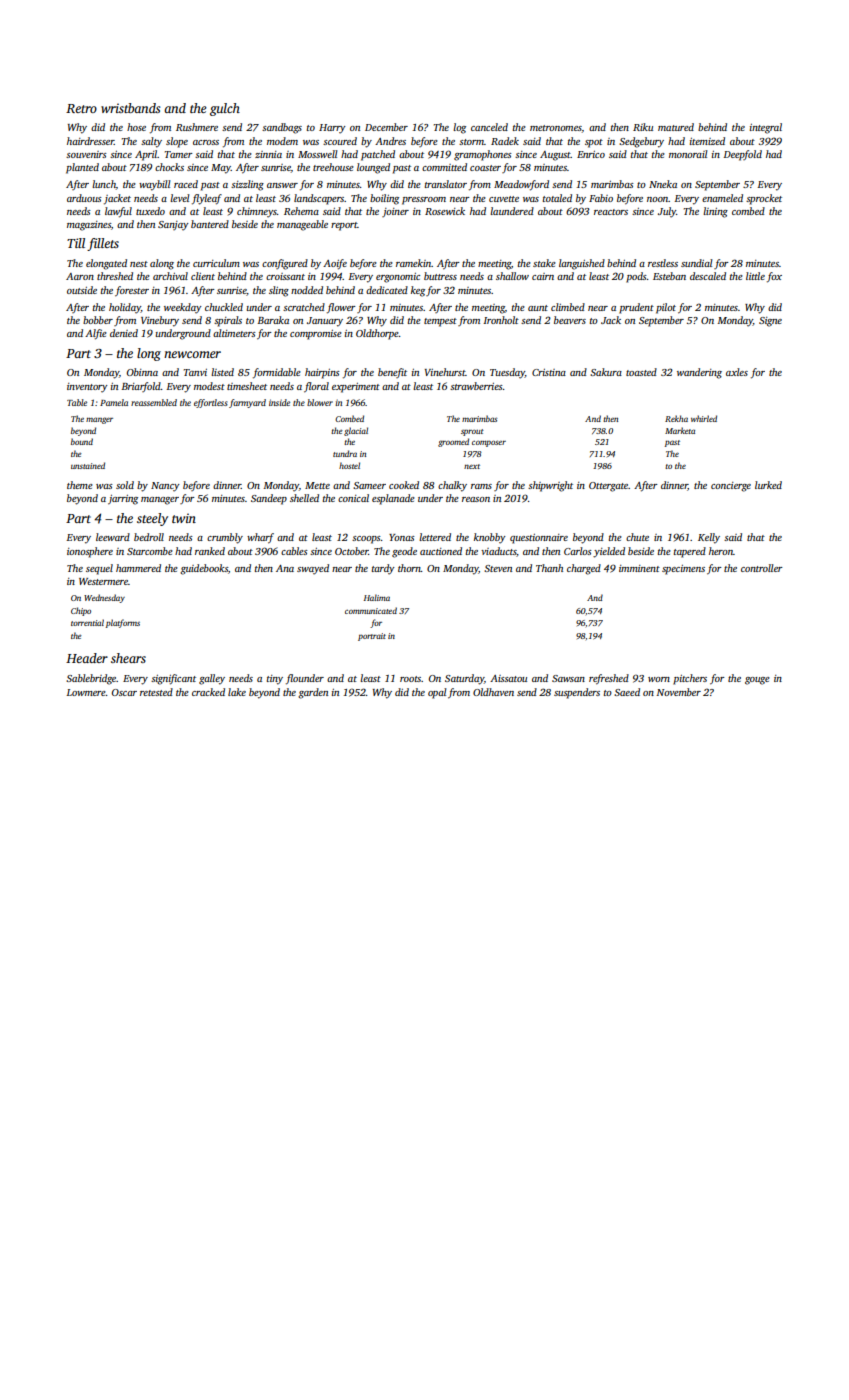 The height and width of the page is (1400, 849). Describe the element at coordinates (637, 537) in the page. I see `chute` at that location.
